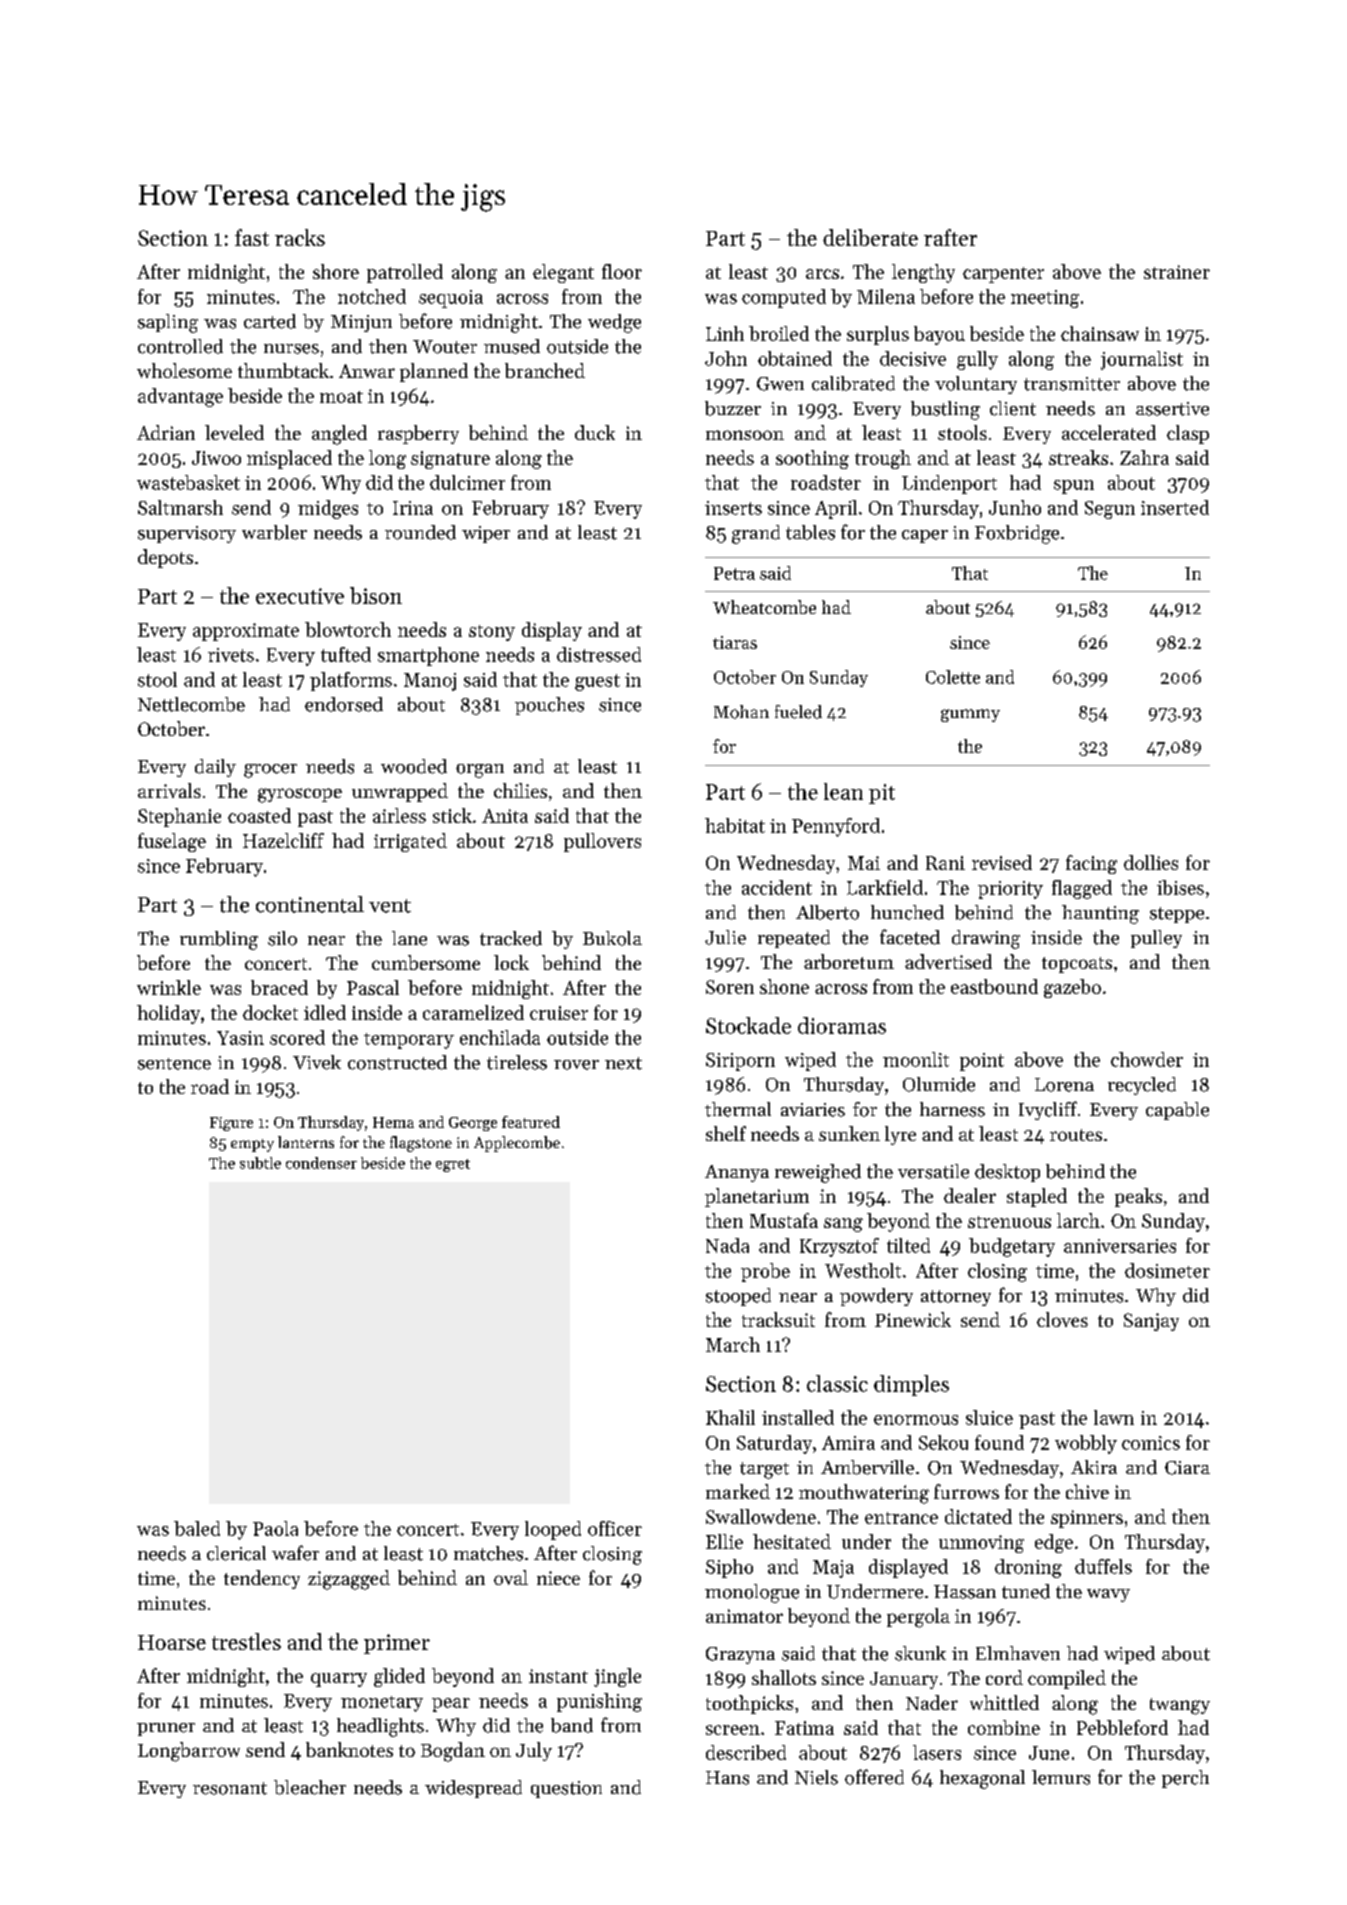 The width and height of the screenshot is (1347, 1905). Describe the element at coordinates (733, 508) in the screenshot. I see `inserts` at that location.
